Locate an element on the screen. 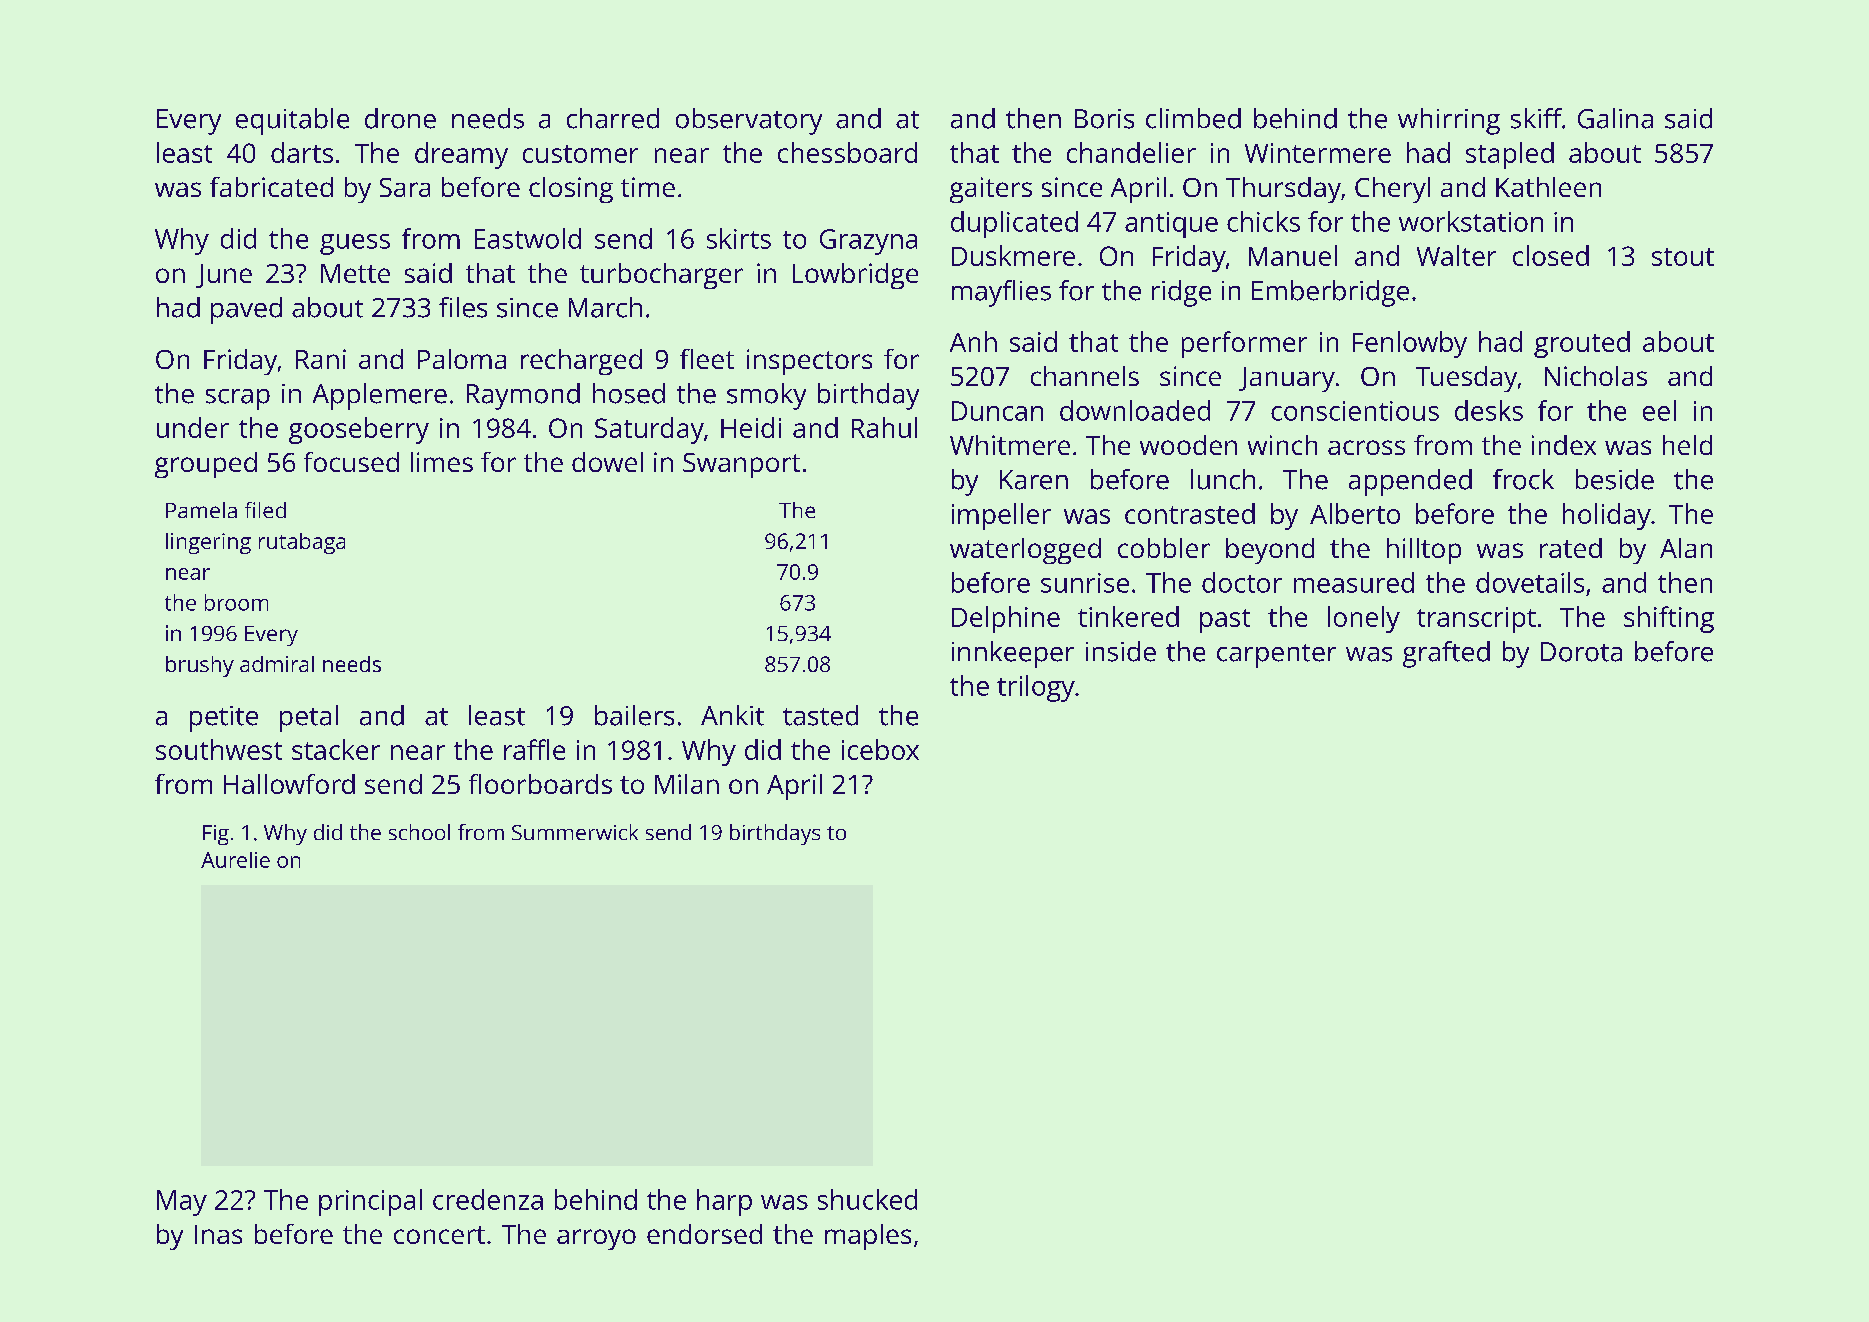  Inas is located at coordinates (218, 1234).
